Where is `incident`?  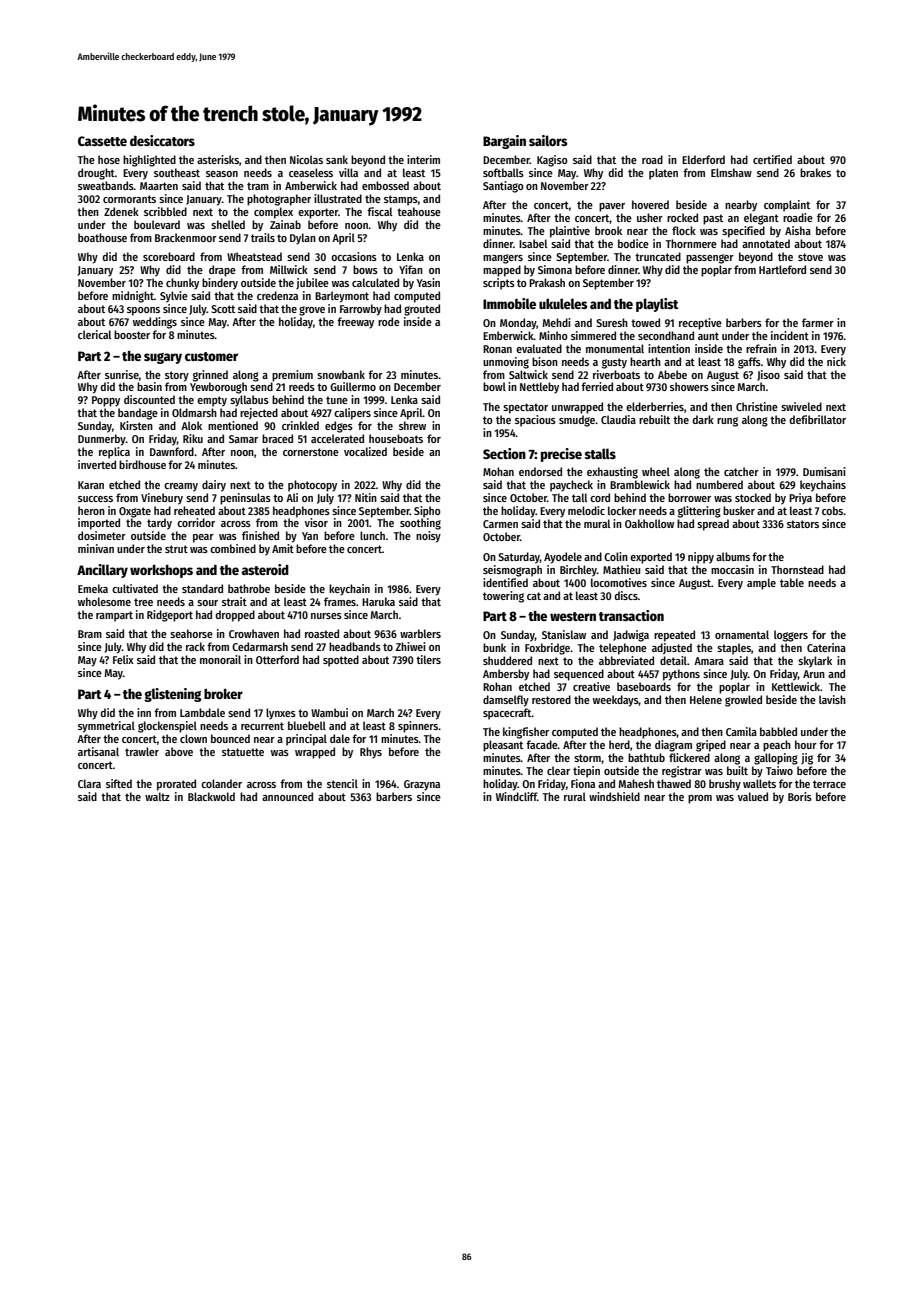
incident is located at coordinates (790, 335).
